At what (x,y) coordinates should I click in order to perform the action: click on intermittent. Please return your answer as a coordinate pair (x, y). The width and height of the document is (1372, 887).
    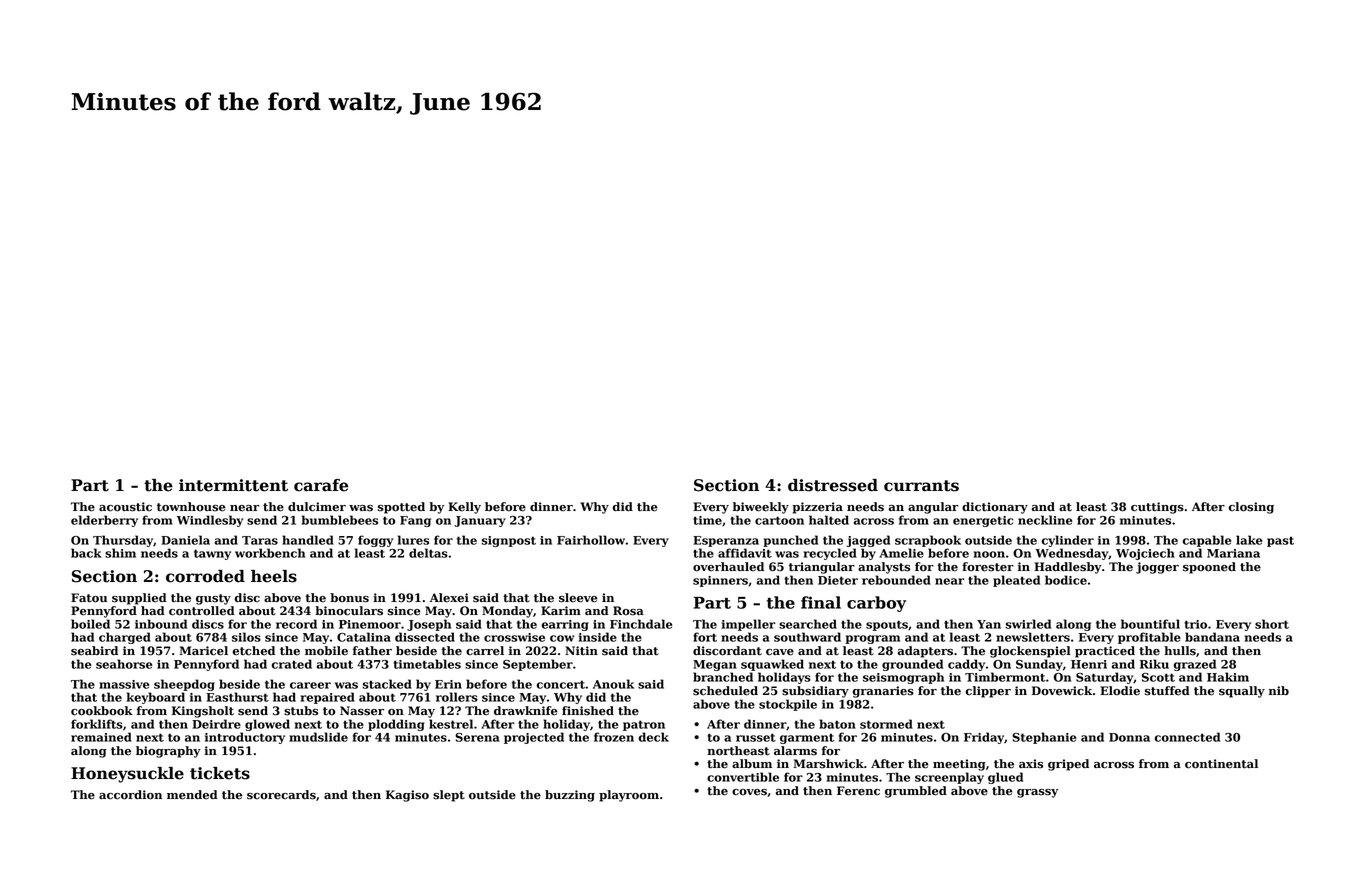
    Looking at the image, I should click on (233, 485).
